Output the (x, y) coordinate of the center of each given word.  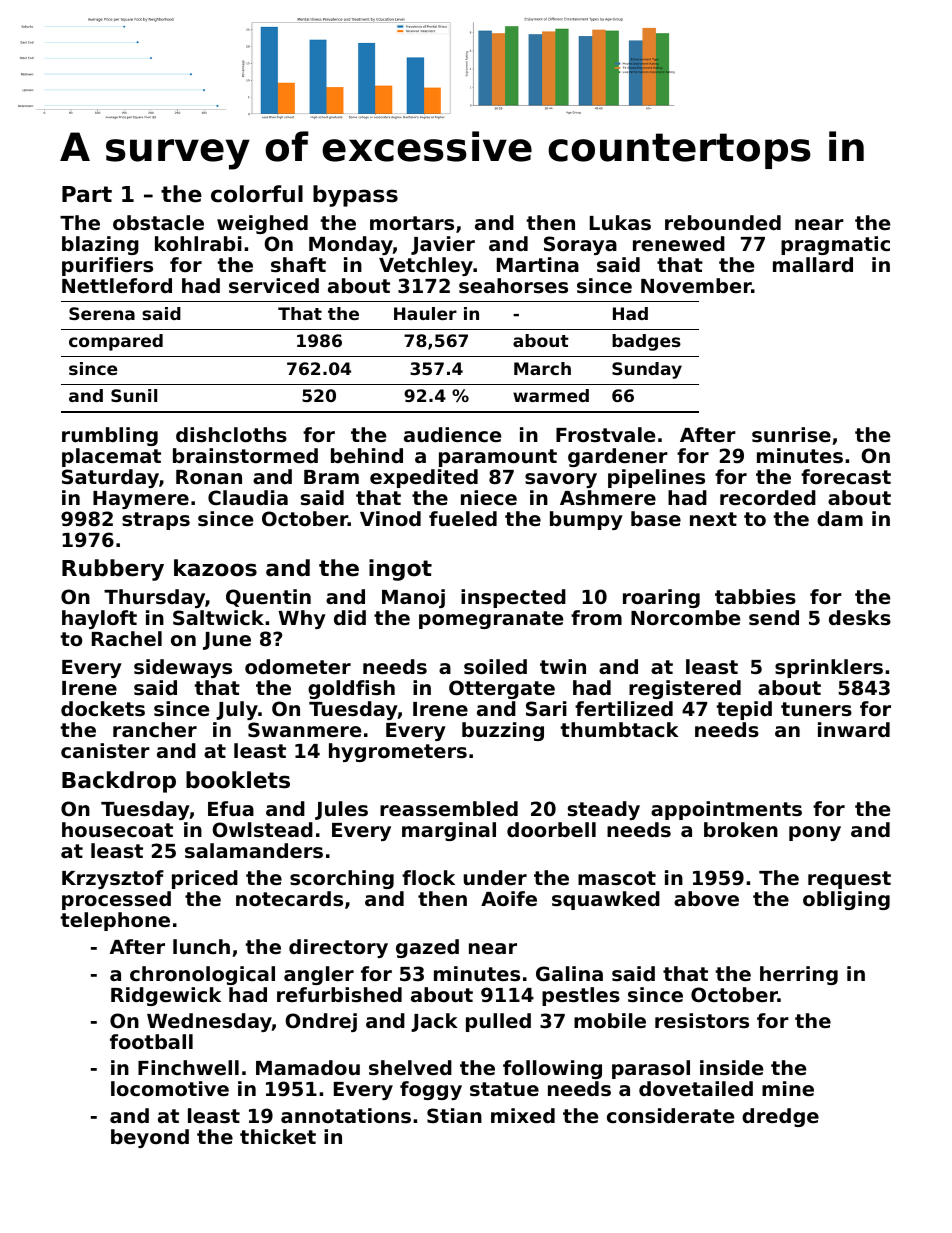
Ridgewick (166, 996)
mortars (412, 223)
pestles (581, 996)
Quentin (268, 598)
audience (452, 434)
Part (87, 194)
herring (799, 975)
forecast (846, 476)
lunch (201, 946)
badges (646, 342)
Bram (331, 477)
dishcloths (231, 435)
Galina (569, 973)
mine (788, 1088)
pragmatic (835, 245)
